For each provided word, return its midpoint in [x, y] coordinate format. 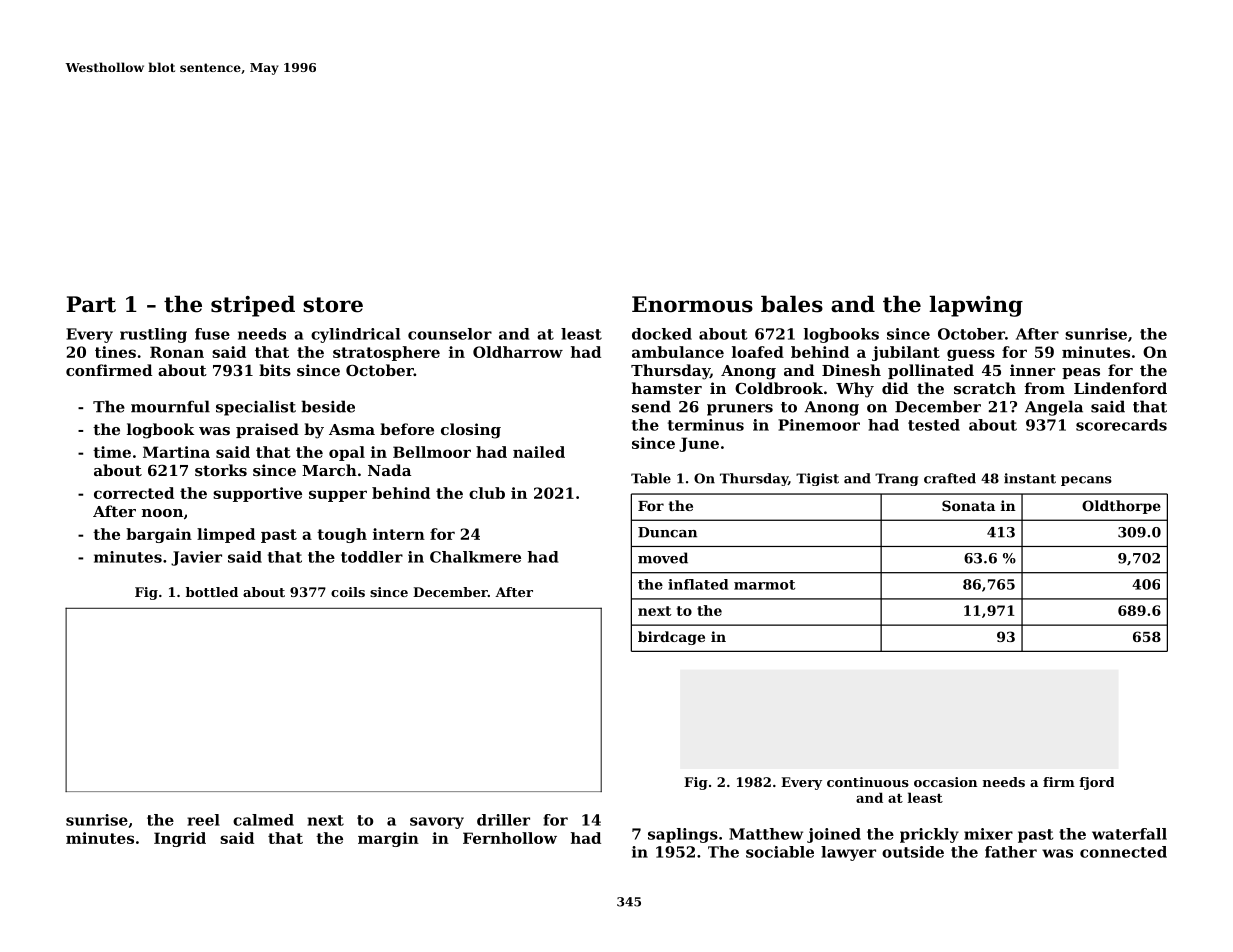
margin [388, 839]
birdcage [671, 638]
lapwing [976, 306]
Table [651, 478]
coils [348, 592]
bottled [212, 592]
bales [792, 304]
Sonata [968, 505]
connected [1123, 852]
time [112, 452]
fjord [1096, 783]
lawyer [848, 853]
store [333, 305]
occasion [945, 782]
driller [503, 820]
